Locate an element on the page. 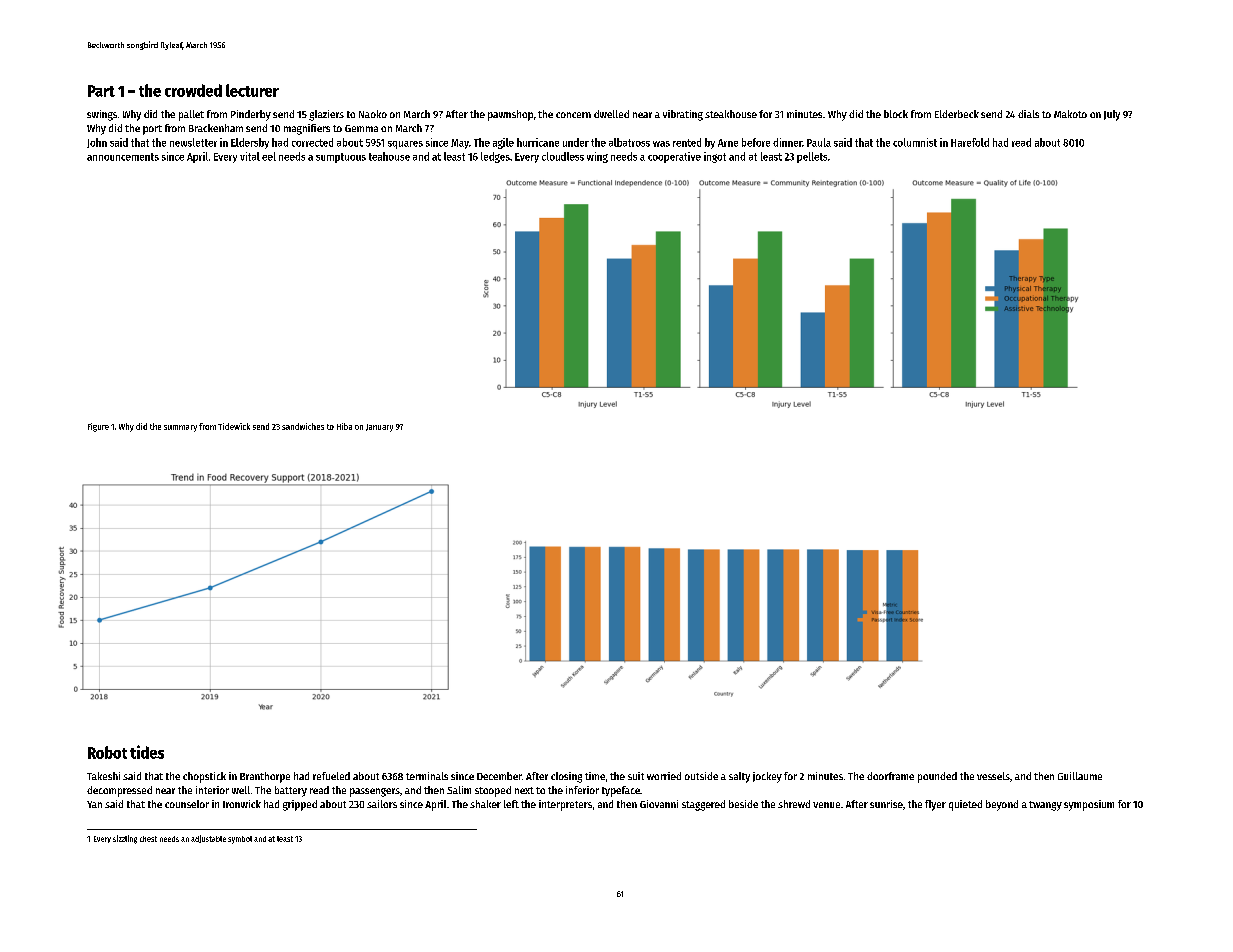 This document has width=1233, height=952. cooperative is located at coordinates (674, 157).
